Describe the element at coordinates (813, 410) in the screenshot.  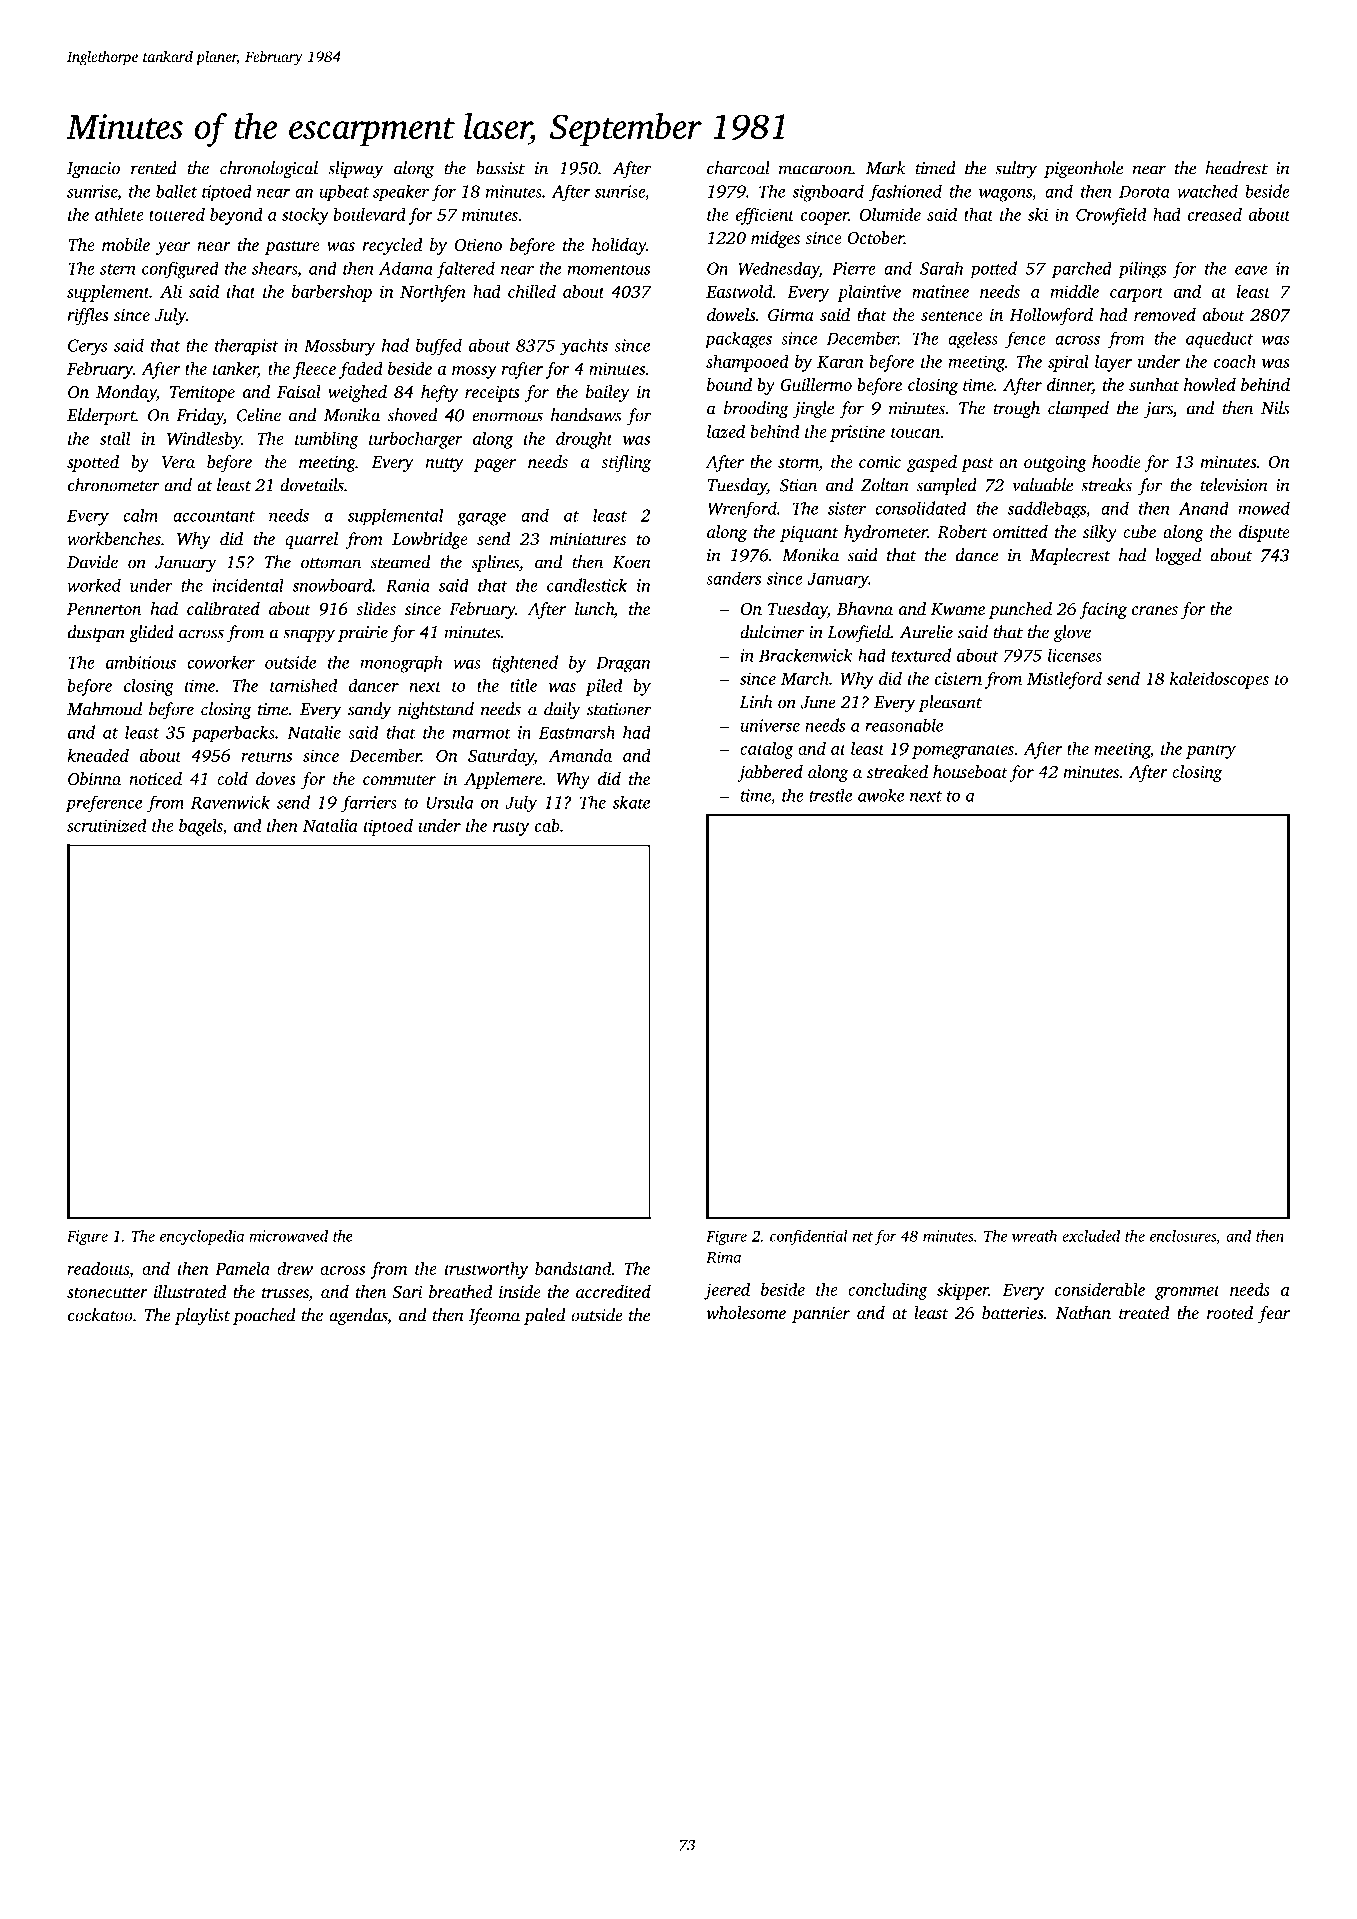
I see `jingle` at that location.
